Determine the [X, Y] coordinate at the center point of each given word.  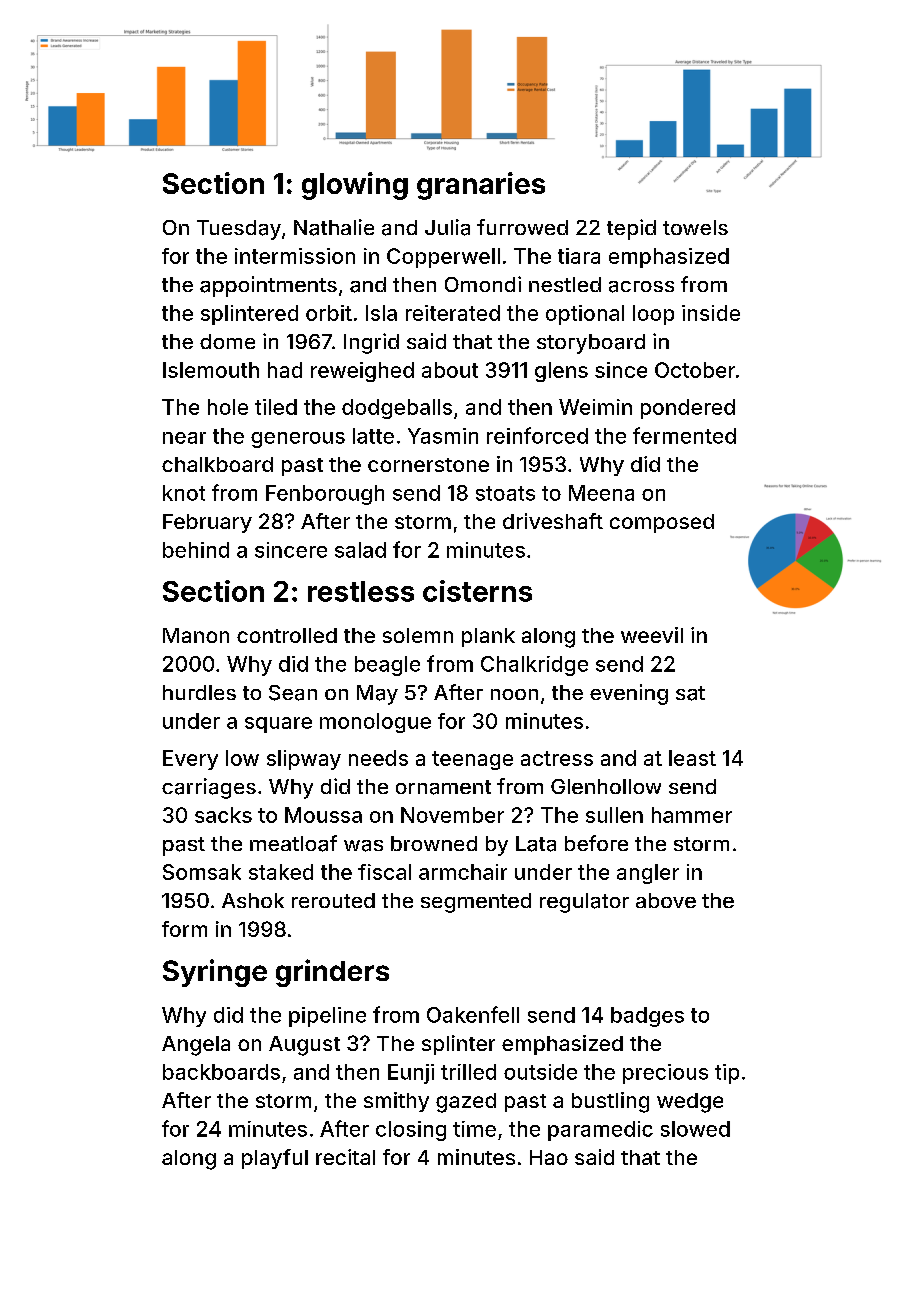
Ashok [253, 900]
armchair [463, 872]
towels [695, 227]
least [692, 758]
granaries [481, 186]
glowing [355, 186]
